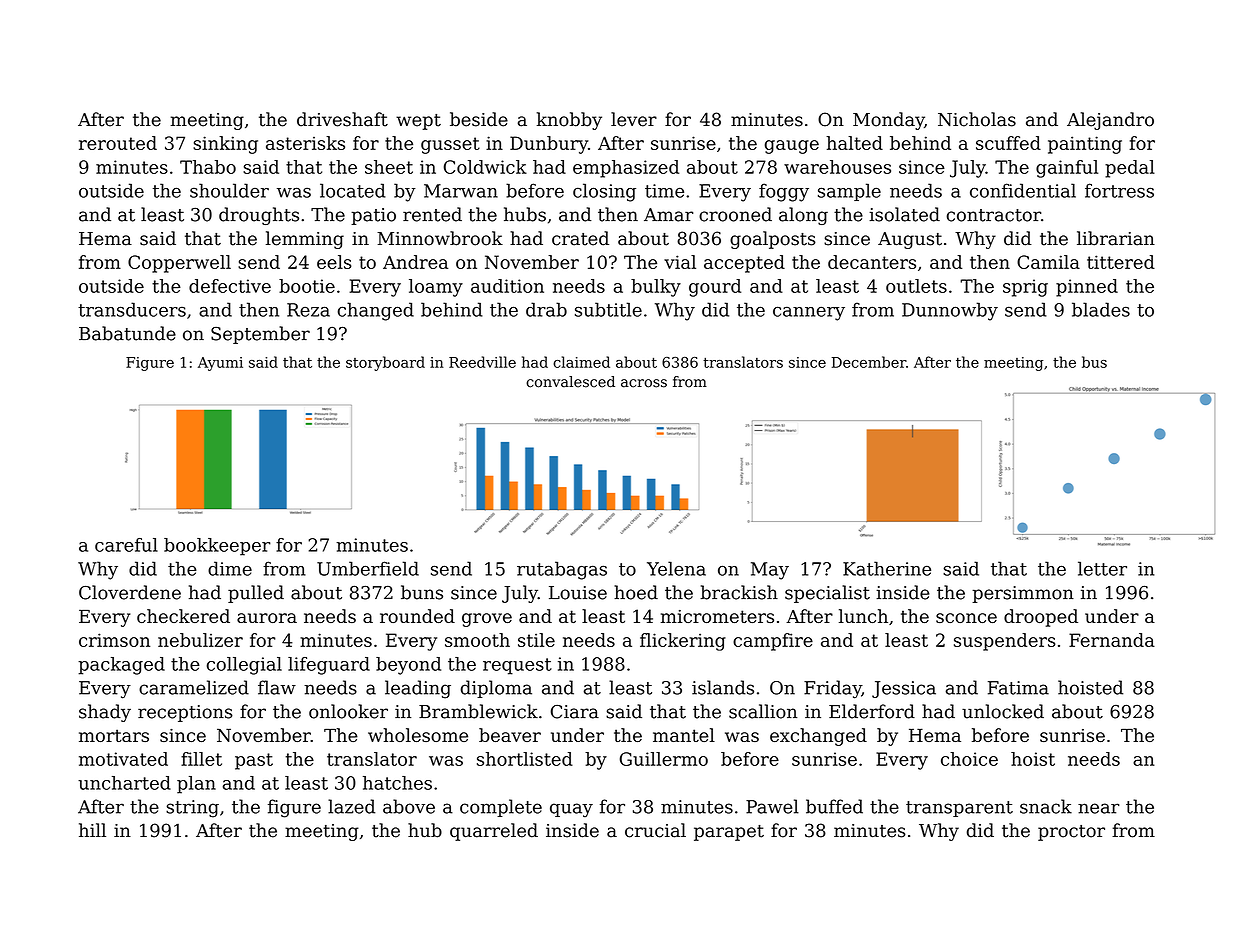 The image size is (1233, 952). What do you see at coordinates (676, 568) in the image?
I see `Yelena` at bounding box center [676, 568].
